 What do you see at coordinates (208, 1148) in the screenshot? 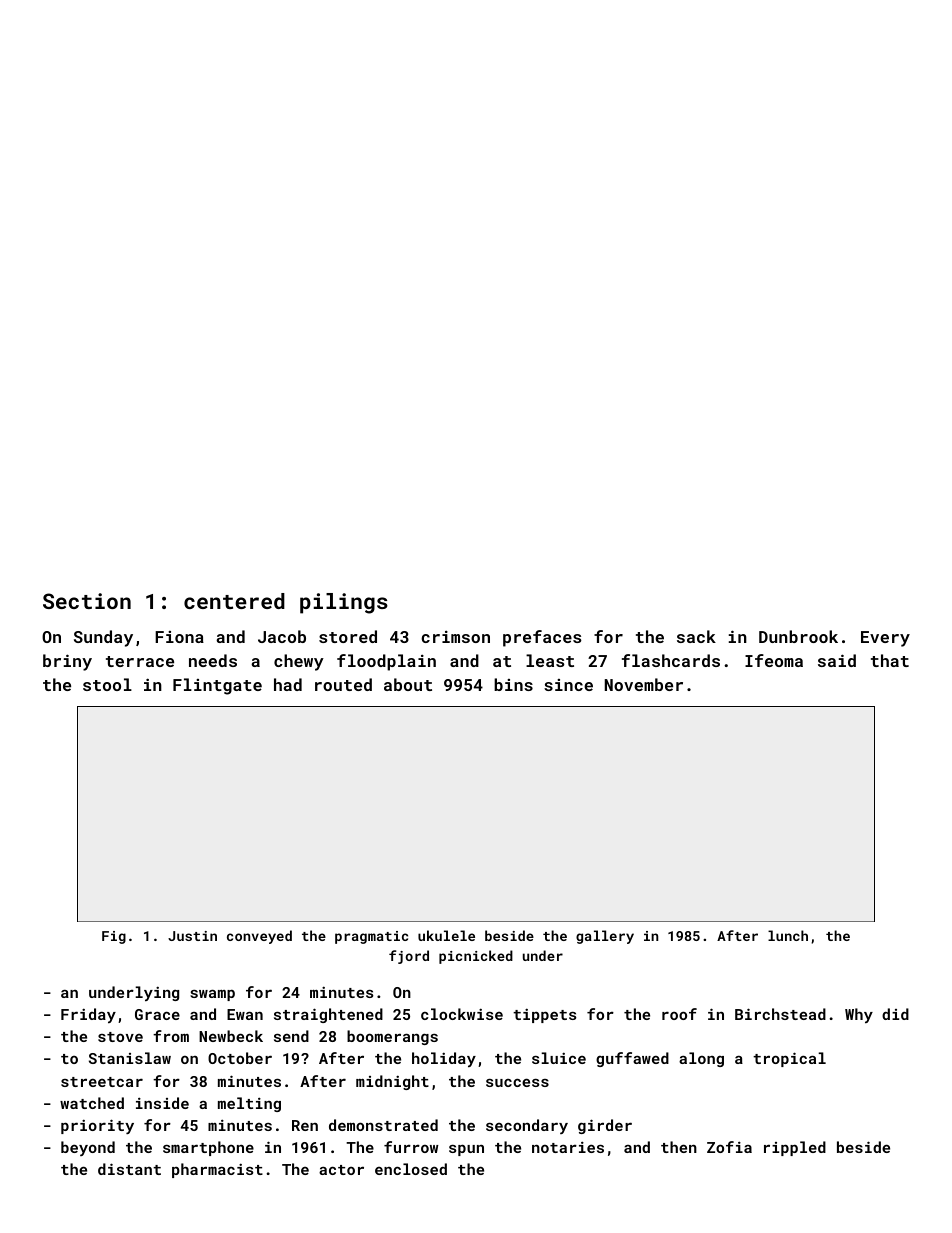
I see `smartphone` at bounding box center [208, 1148].
